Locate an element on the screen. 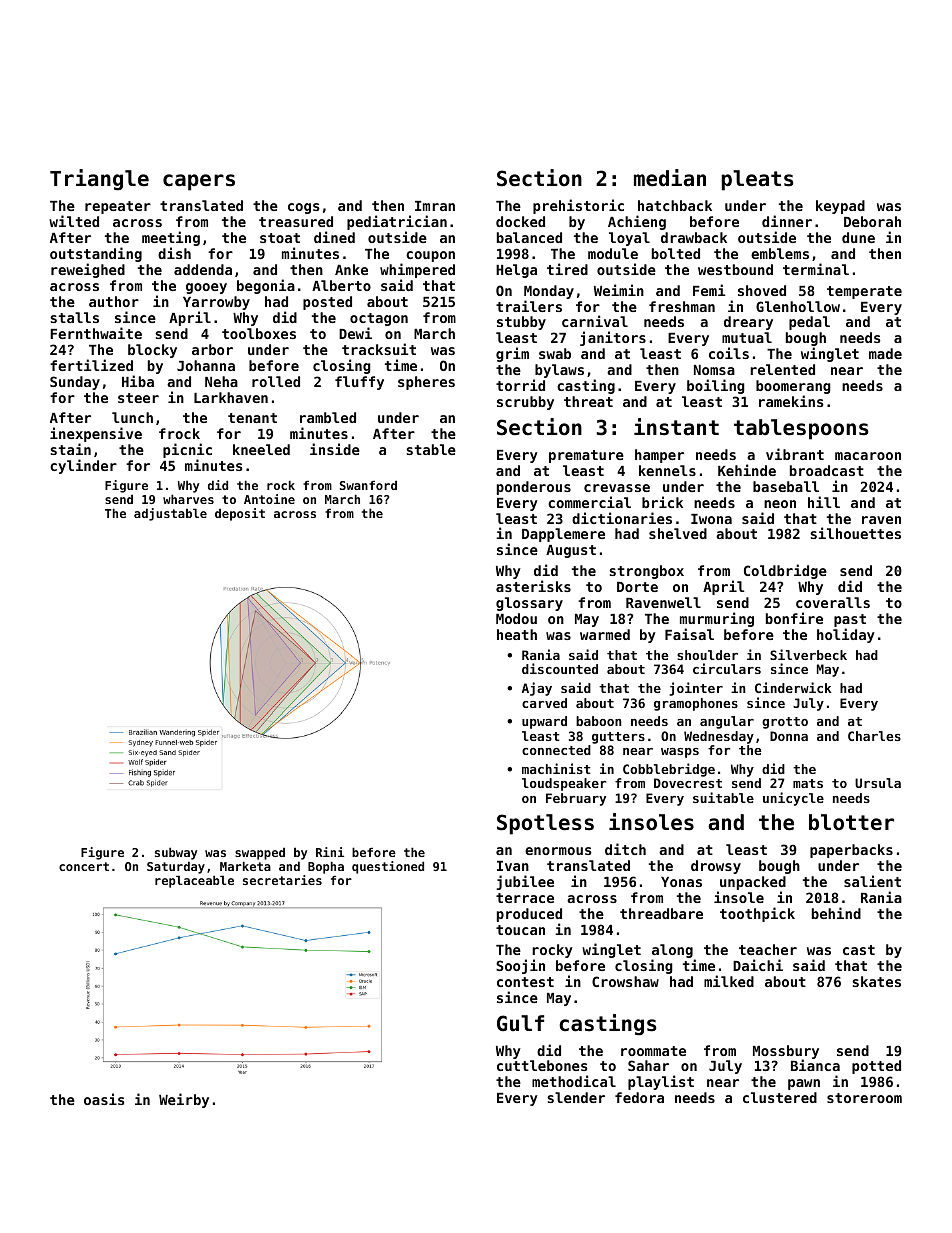 This screenshot has height=1233, width=952. kneeled is located at coordinates (261, 449).
